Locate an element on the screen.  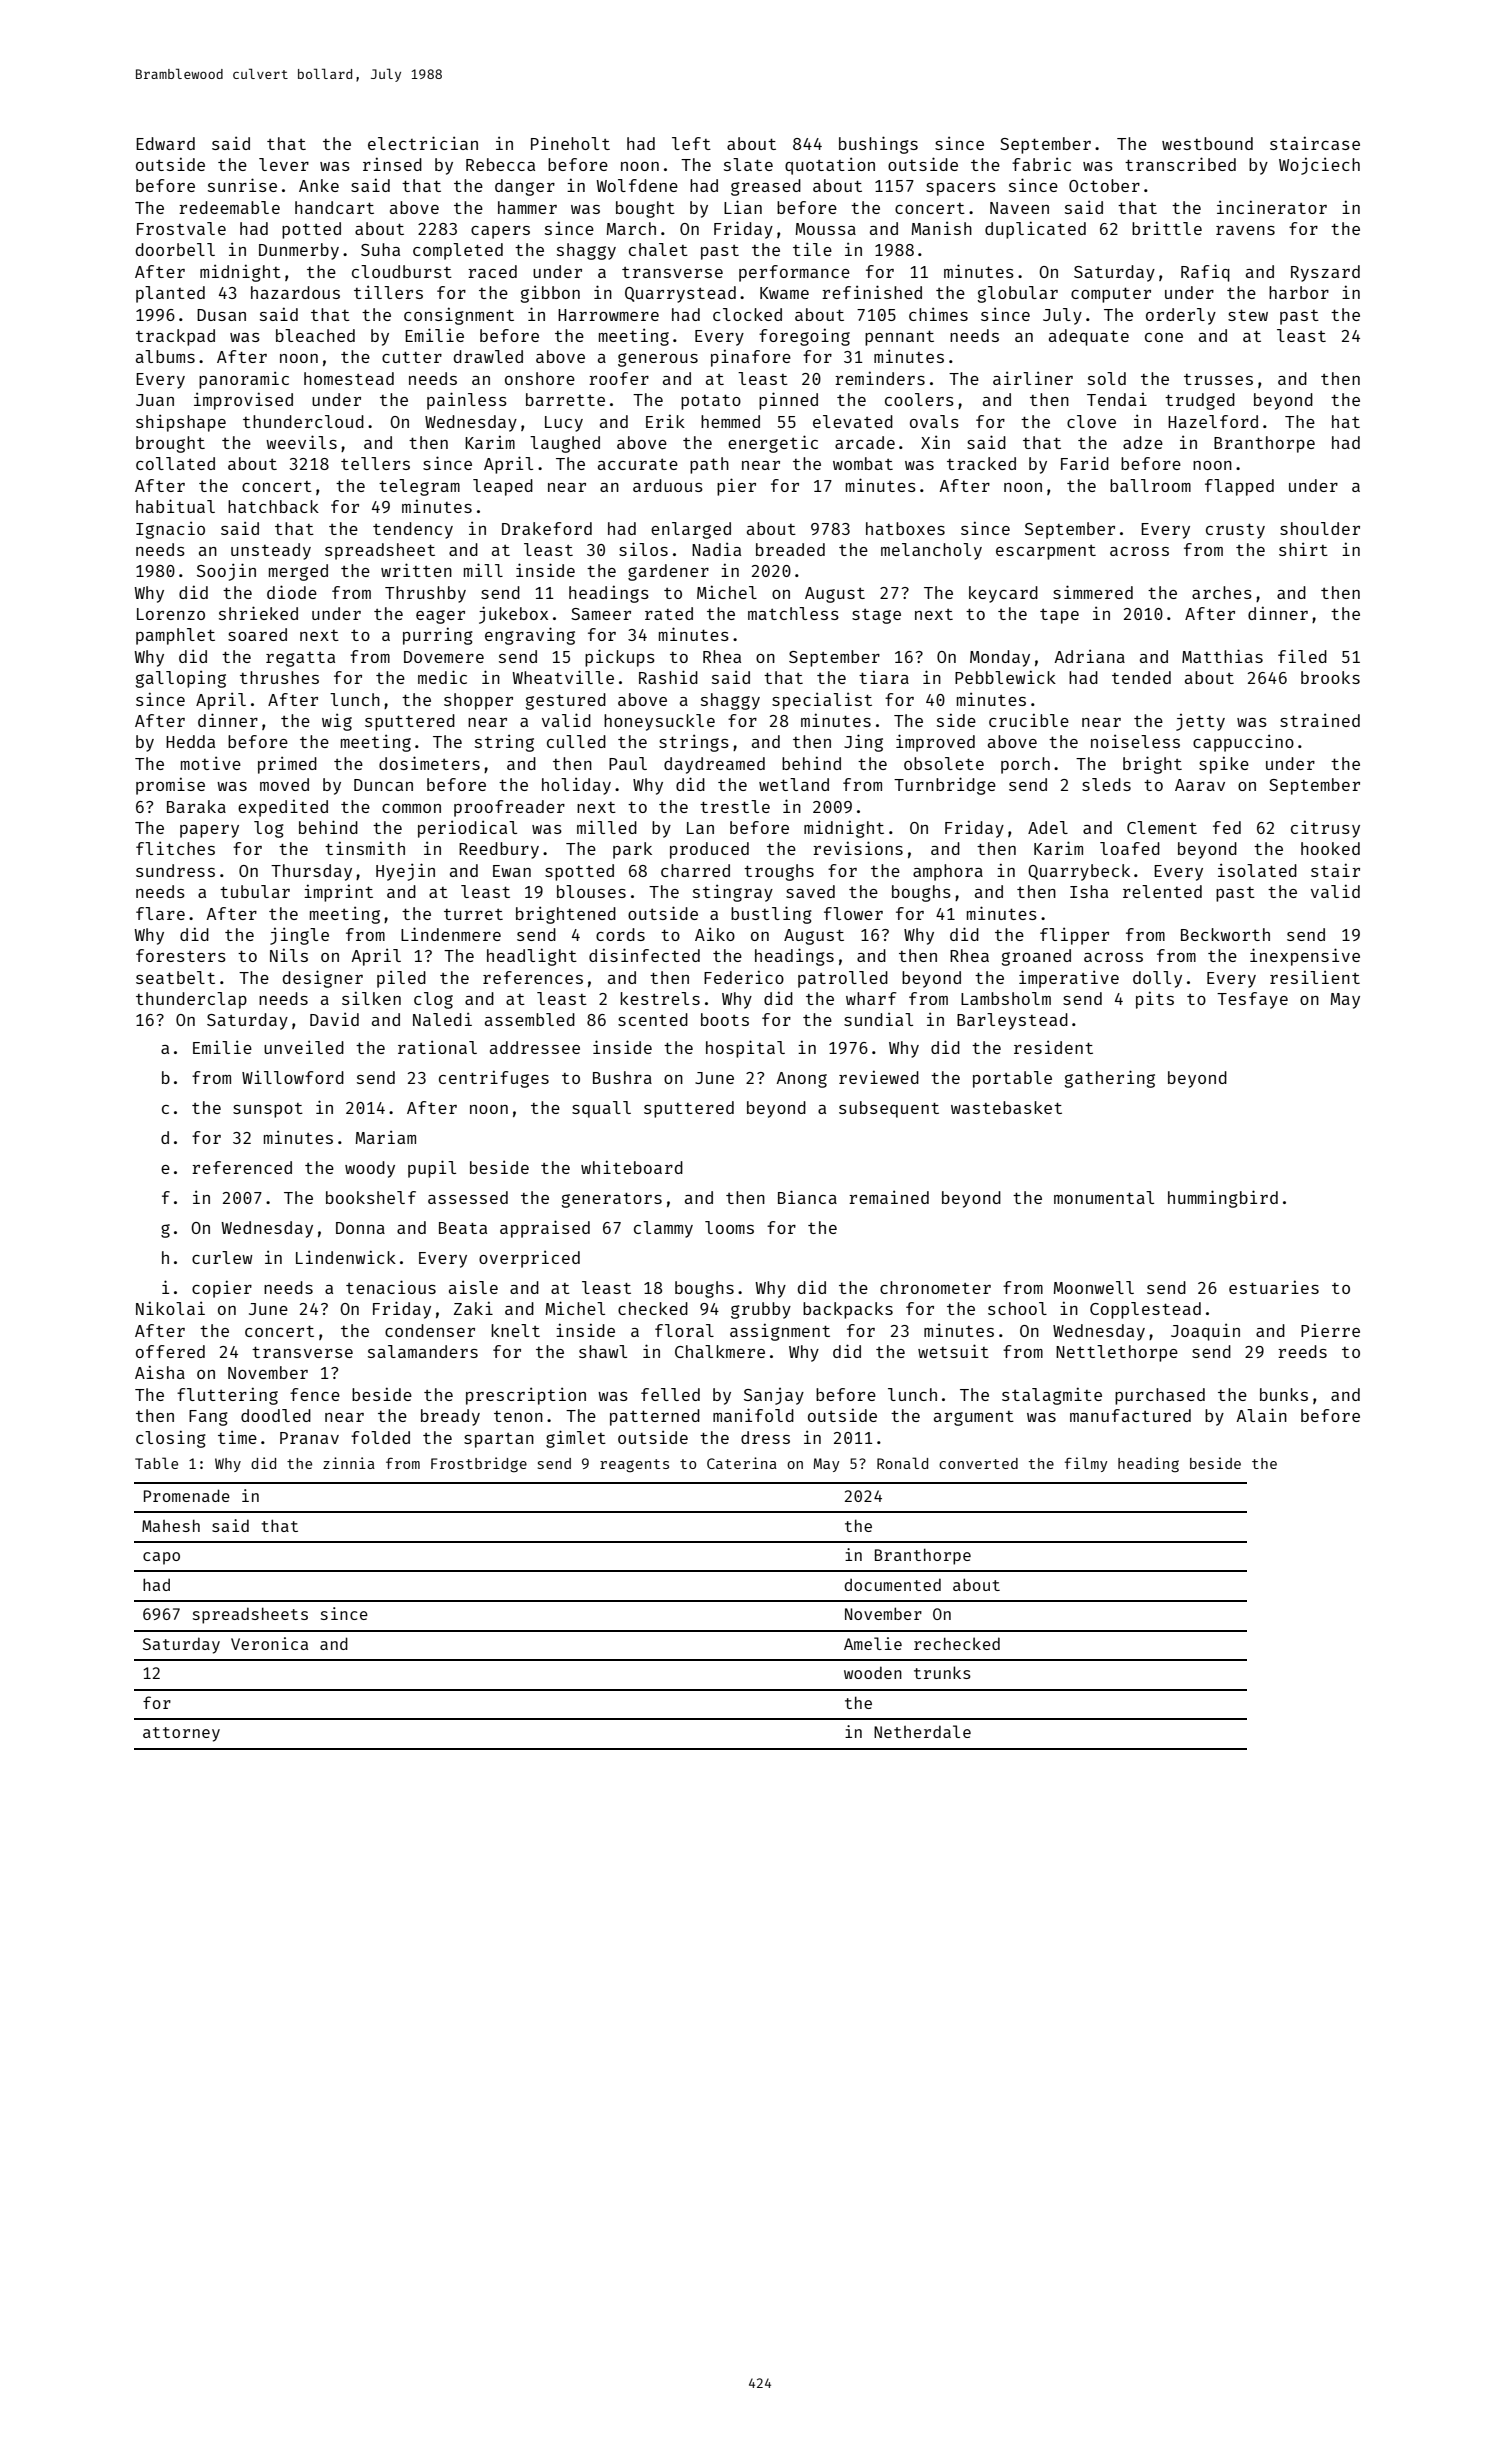
filmy is located at coordinates (1086, 1464).
